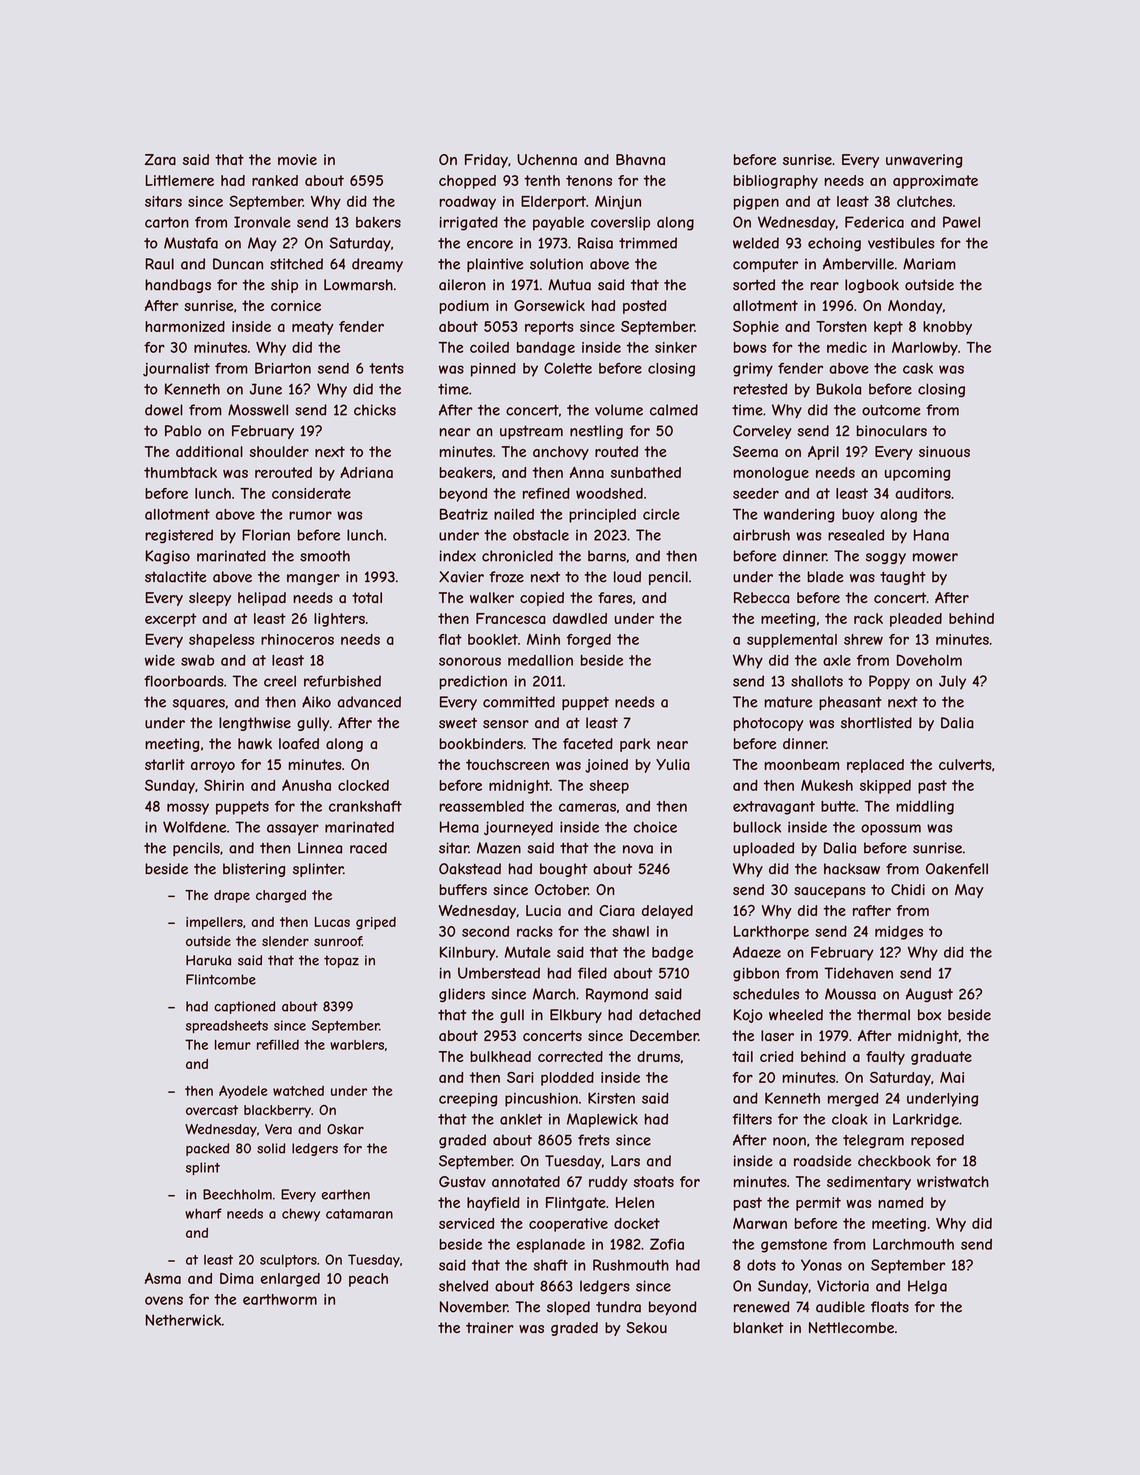  I want to click on Adriana, so click(366, 472).
